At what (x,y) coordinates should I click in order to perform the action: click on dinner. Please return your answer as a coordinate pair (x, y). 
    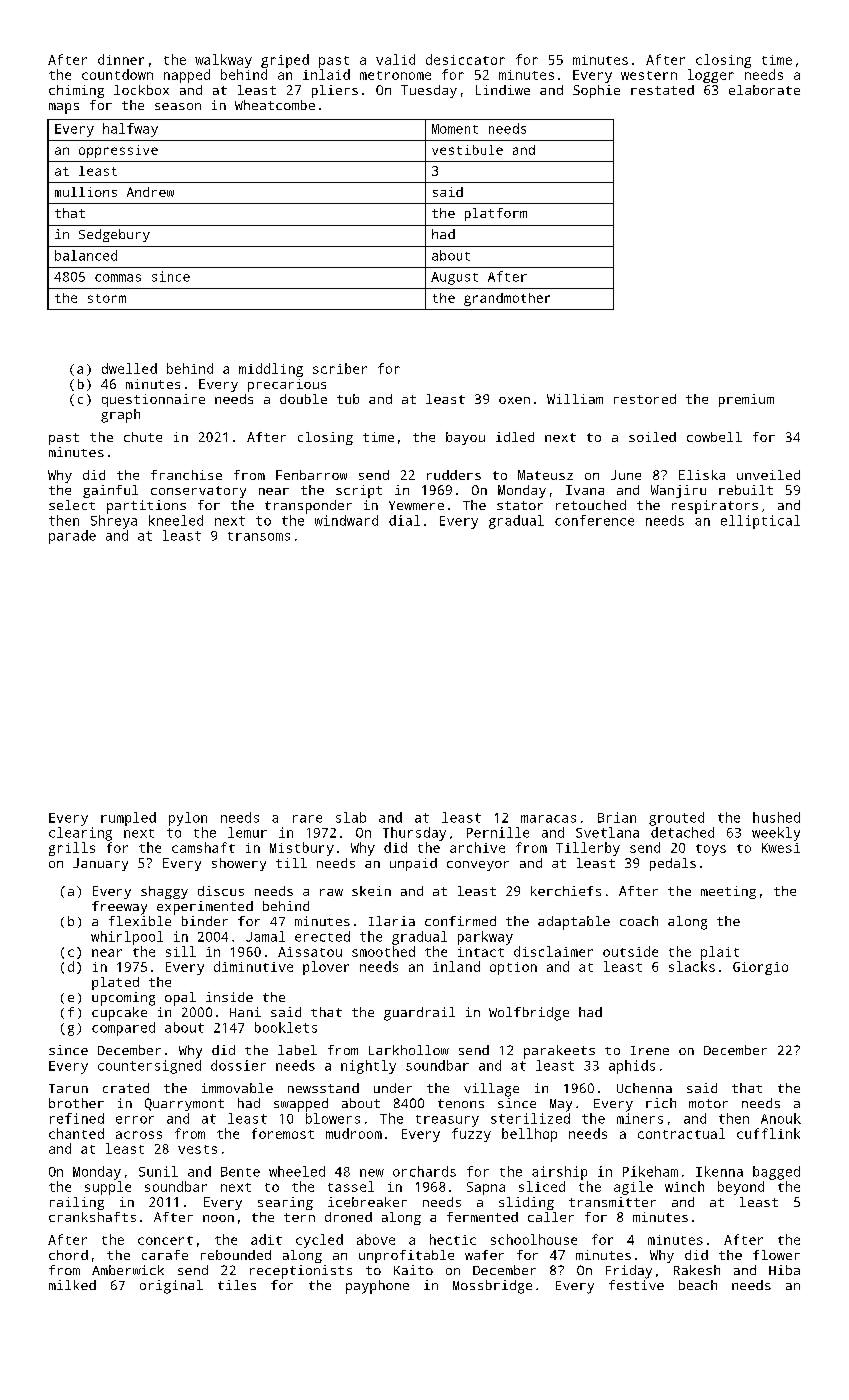
    Looking at the image, I should click on (121, 59).
